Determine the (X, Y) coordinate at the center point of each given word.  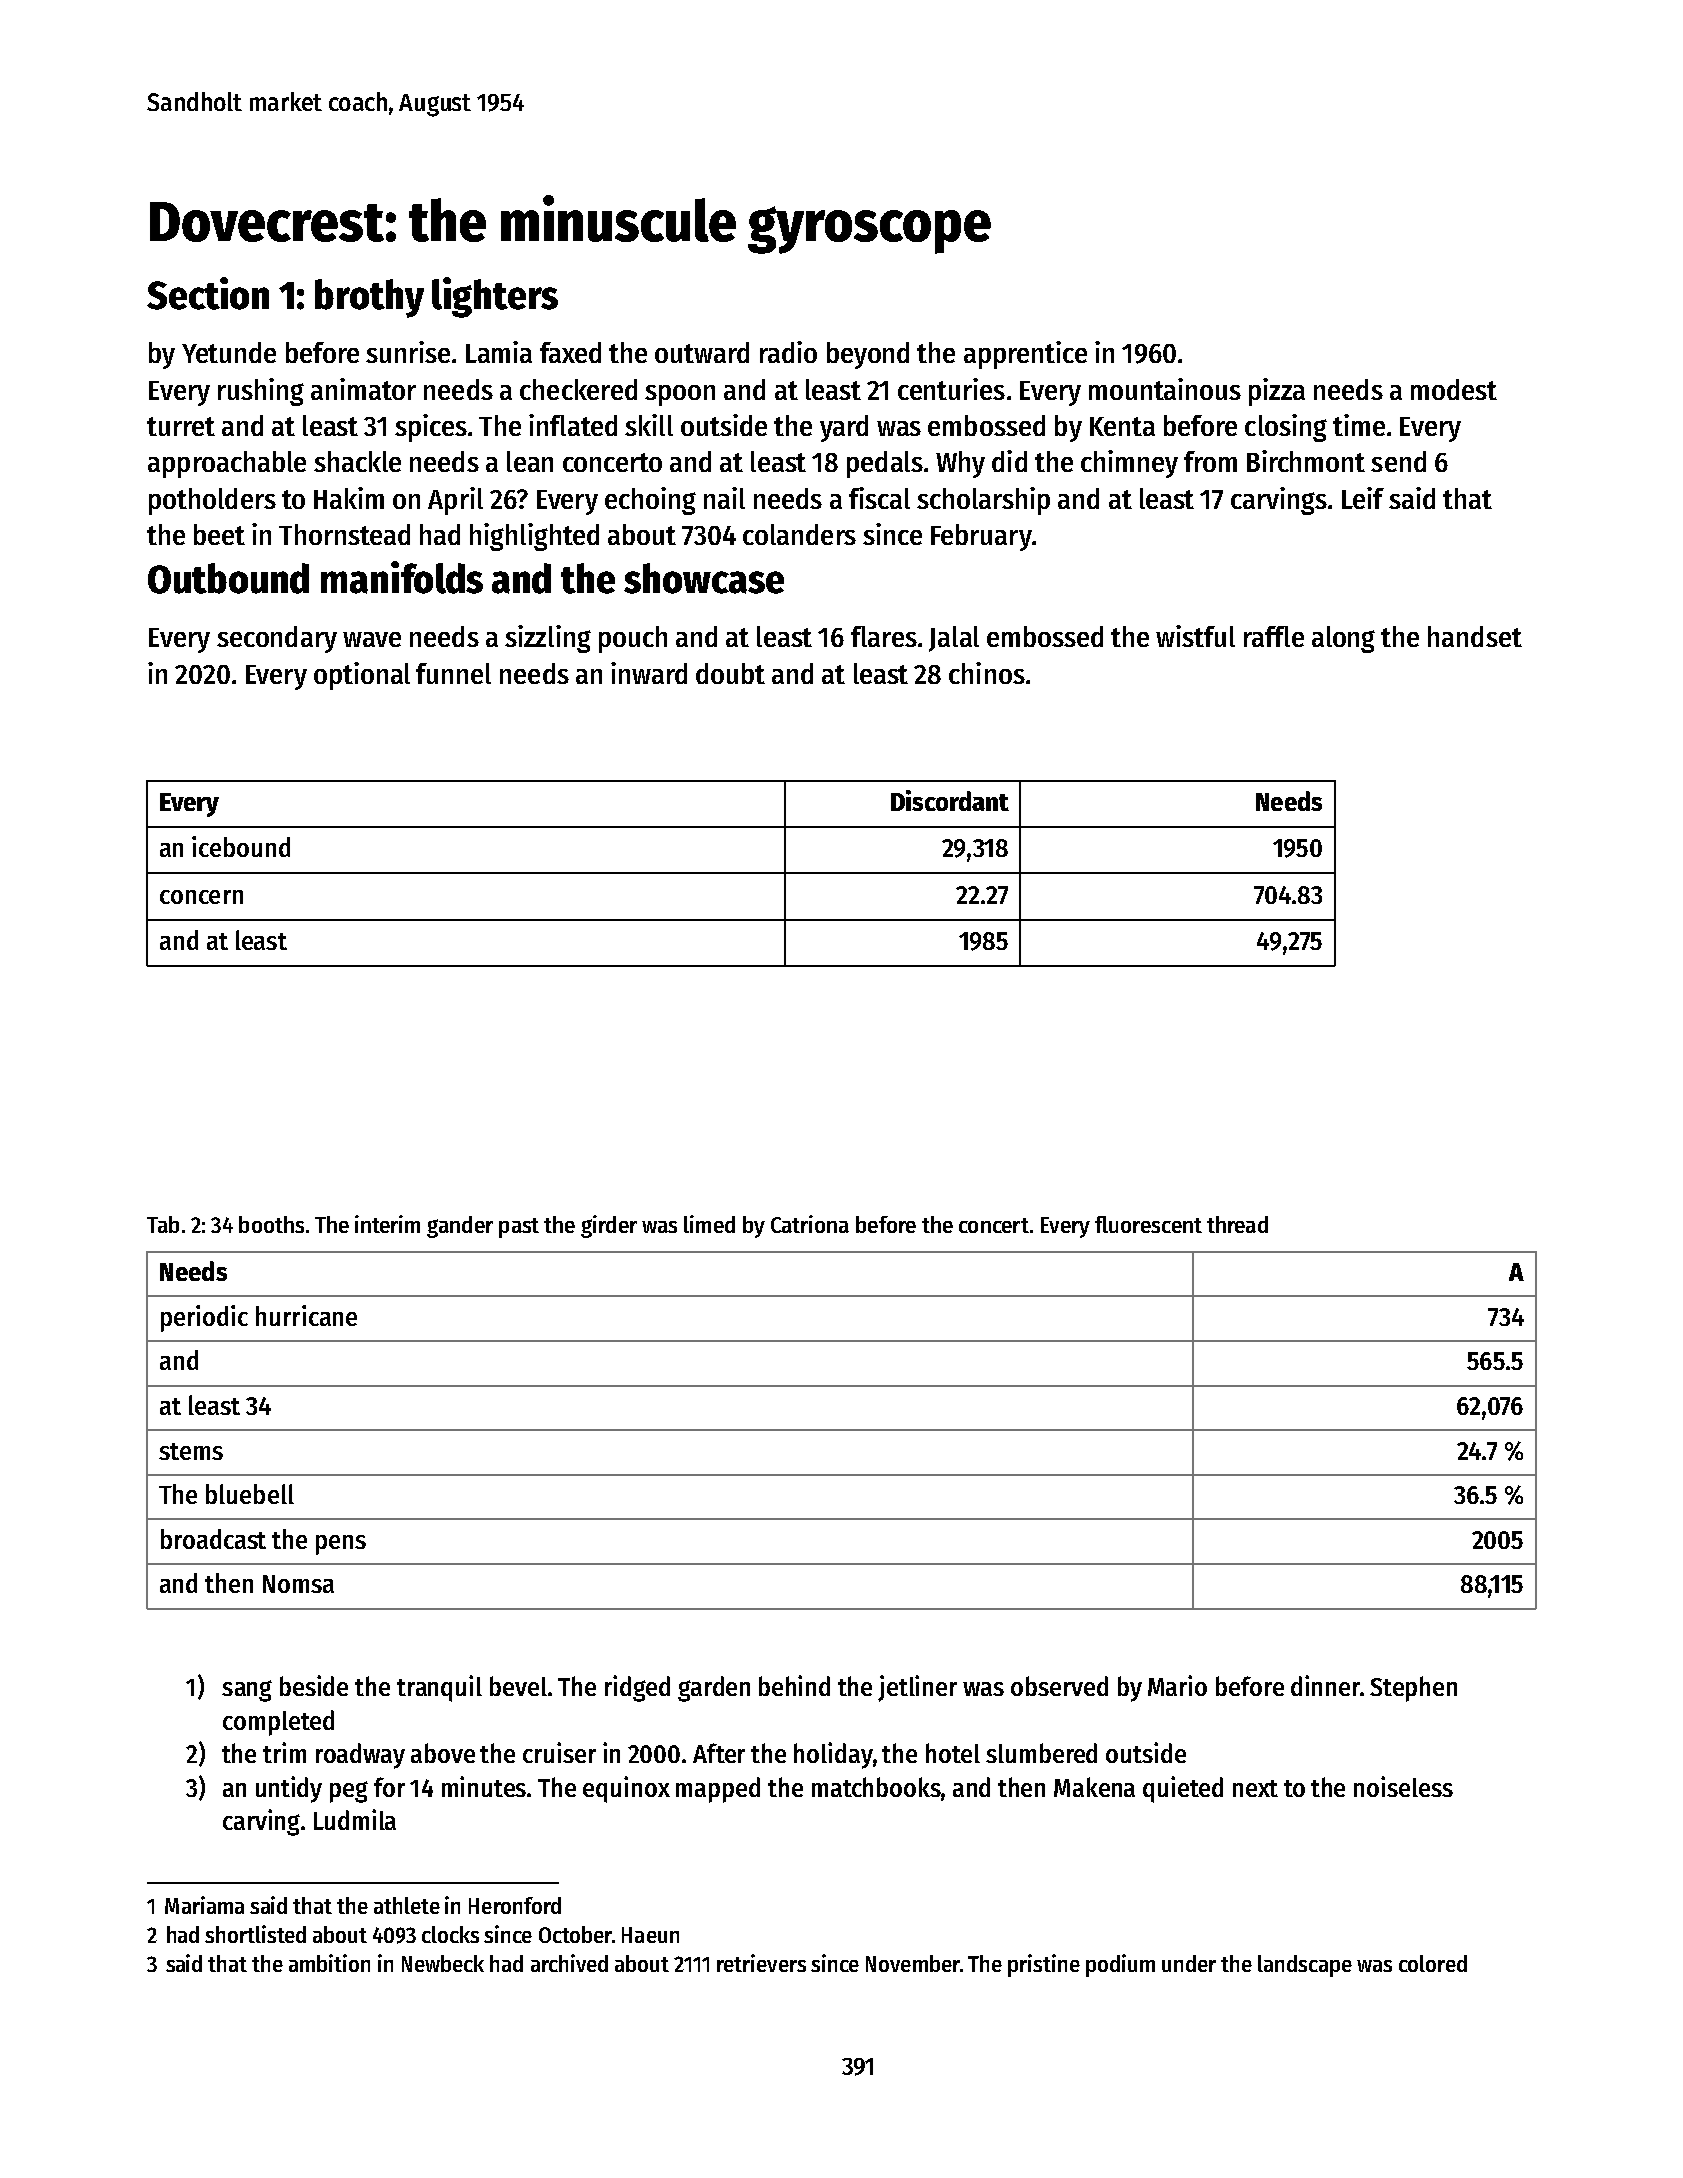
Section (208, 293)
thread (1237, 1224)
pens (341, 1545)
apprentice (1025, 355)
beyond (868, 355)
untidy (289, 1789)
